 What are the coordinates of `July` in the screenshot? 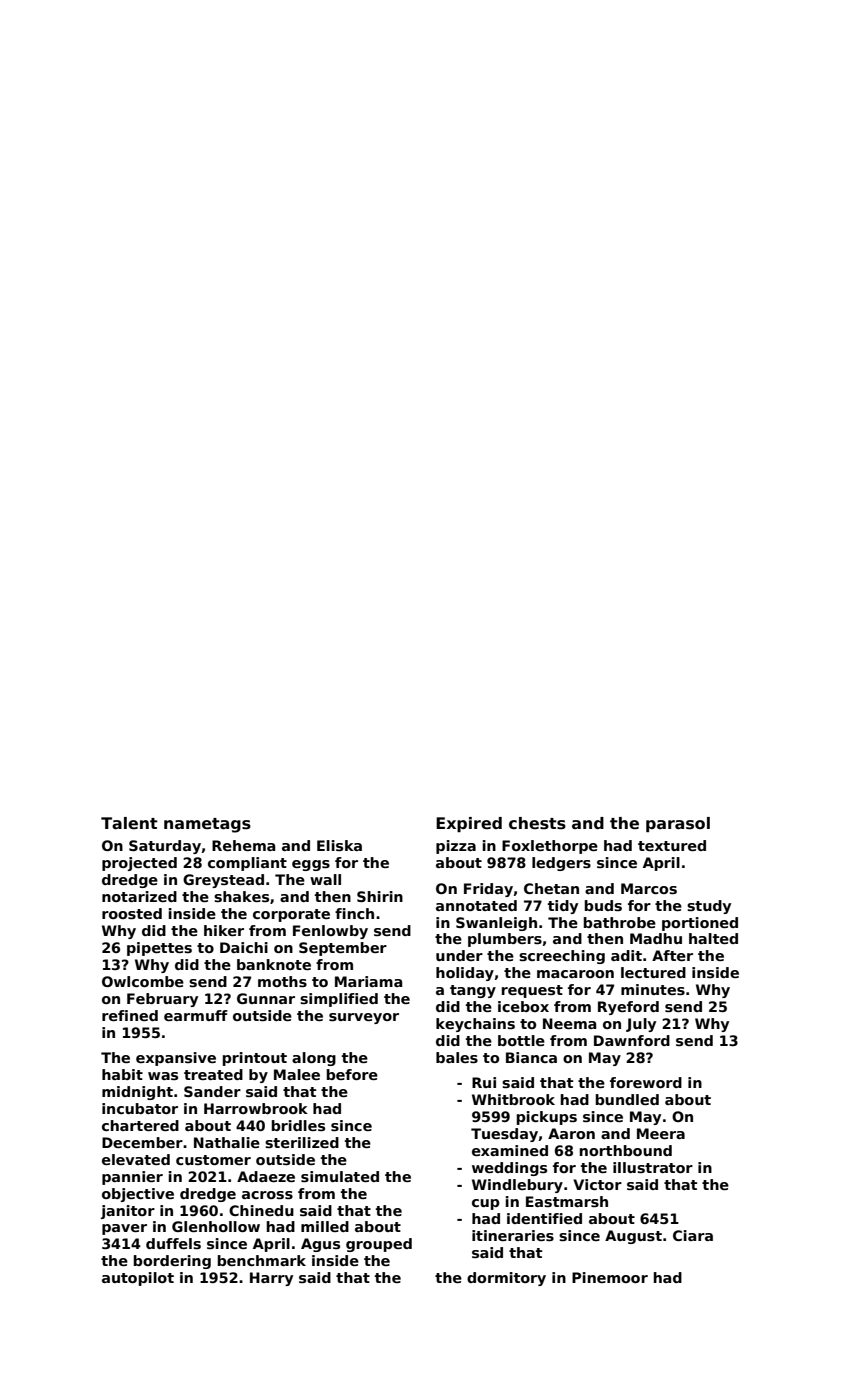 It's located at (641, 1025).
